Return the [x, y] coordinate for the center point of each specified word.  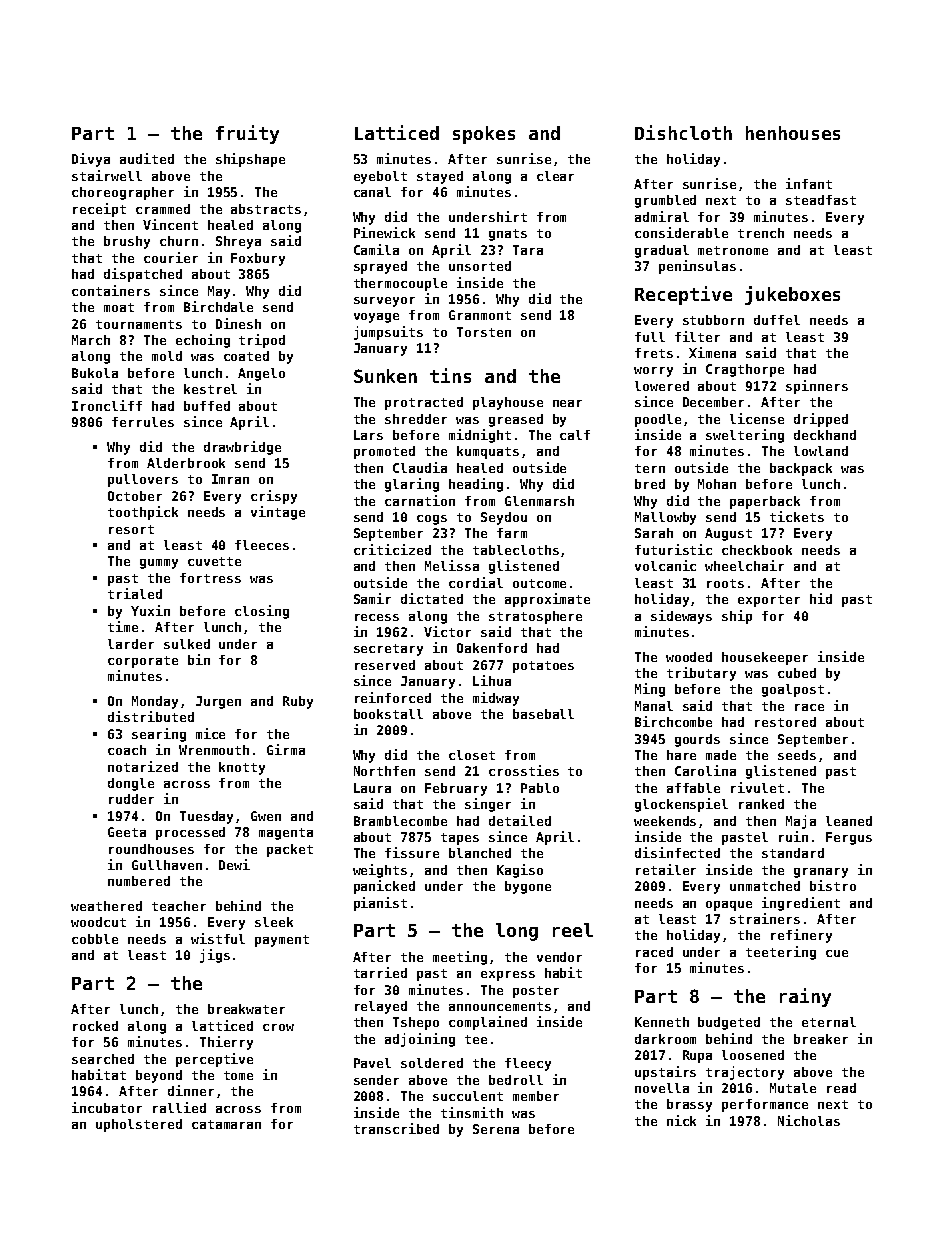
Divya [91, 160]
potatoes [543, 667]
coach [127, 750]
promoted [384, 452]
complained [488, 1023]
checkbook [757, 550]
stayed [440, 177]
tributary [701, 674]
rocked [95, 1026]
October [135, 496]
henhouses [793, 133]
